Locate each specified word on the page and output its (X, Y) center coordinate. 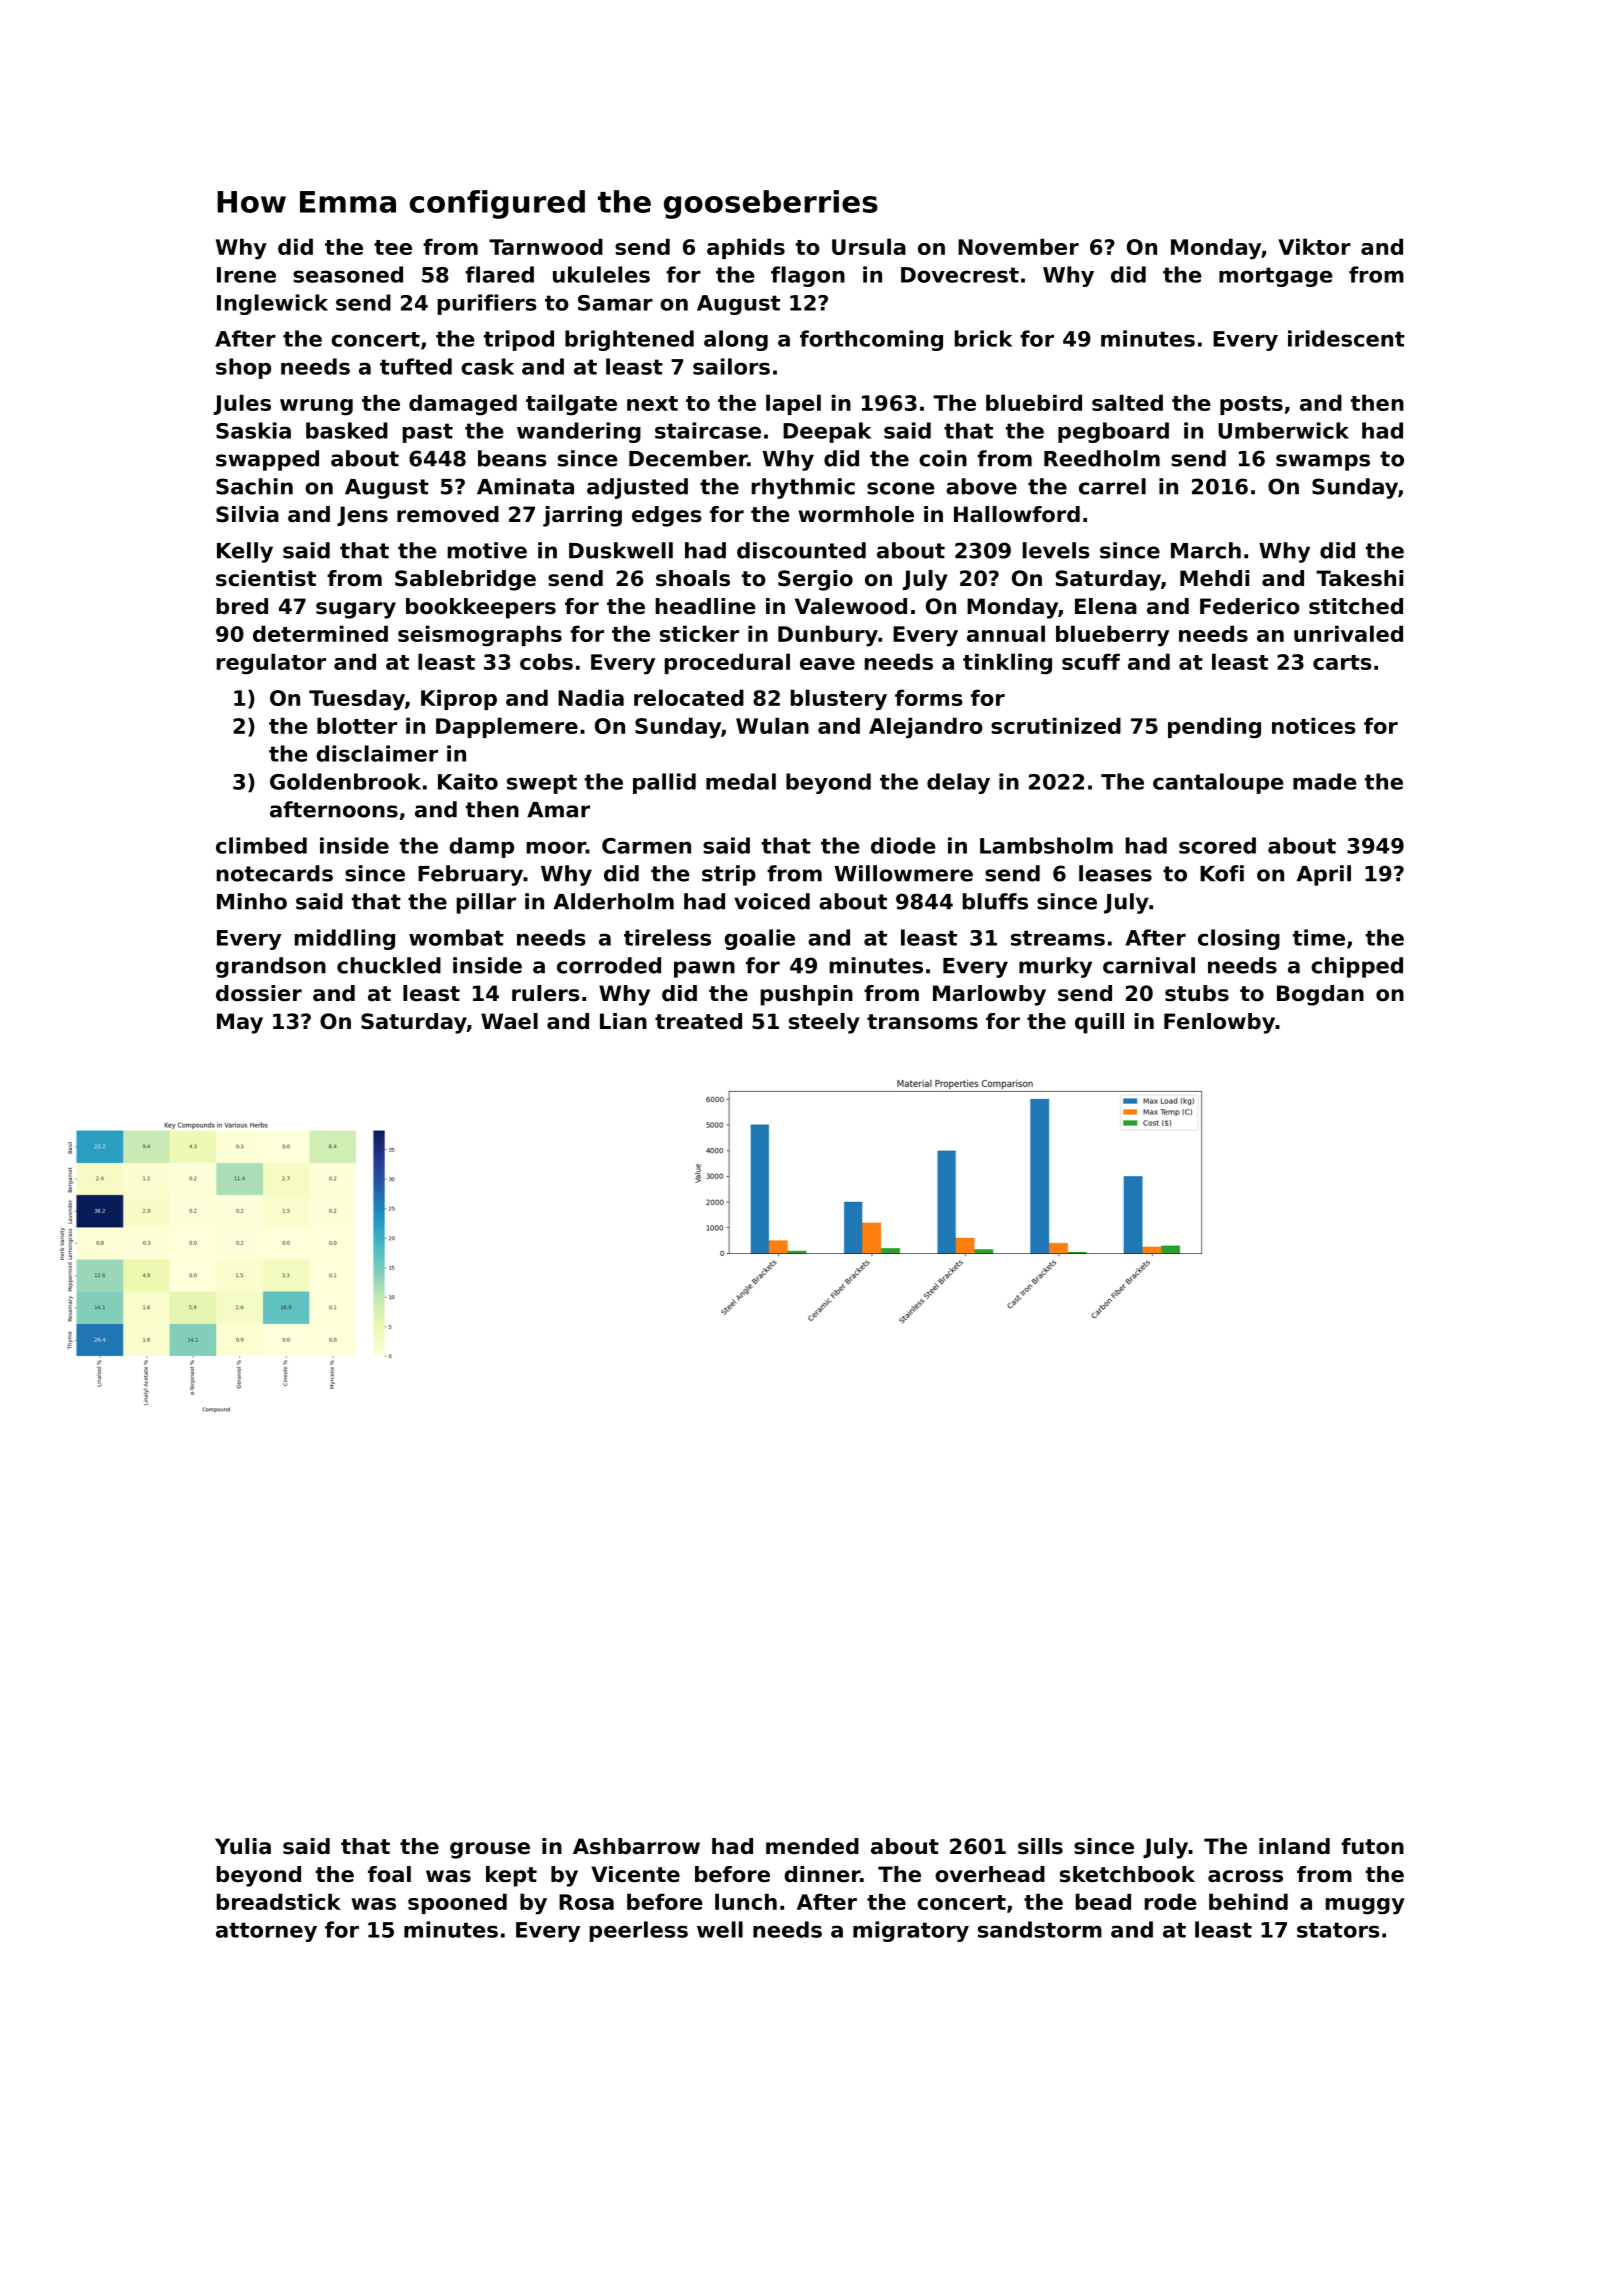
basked (347, 430)
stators (1338, 1930)
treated (698, 1021)
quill (1099, 1023)
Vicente (635, 1874)
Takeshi (1359, 578)
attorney (266, 1932)
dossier (259, 993)
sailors (731, 366)
